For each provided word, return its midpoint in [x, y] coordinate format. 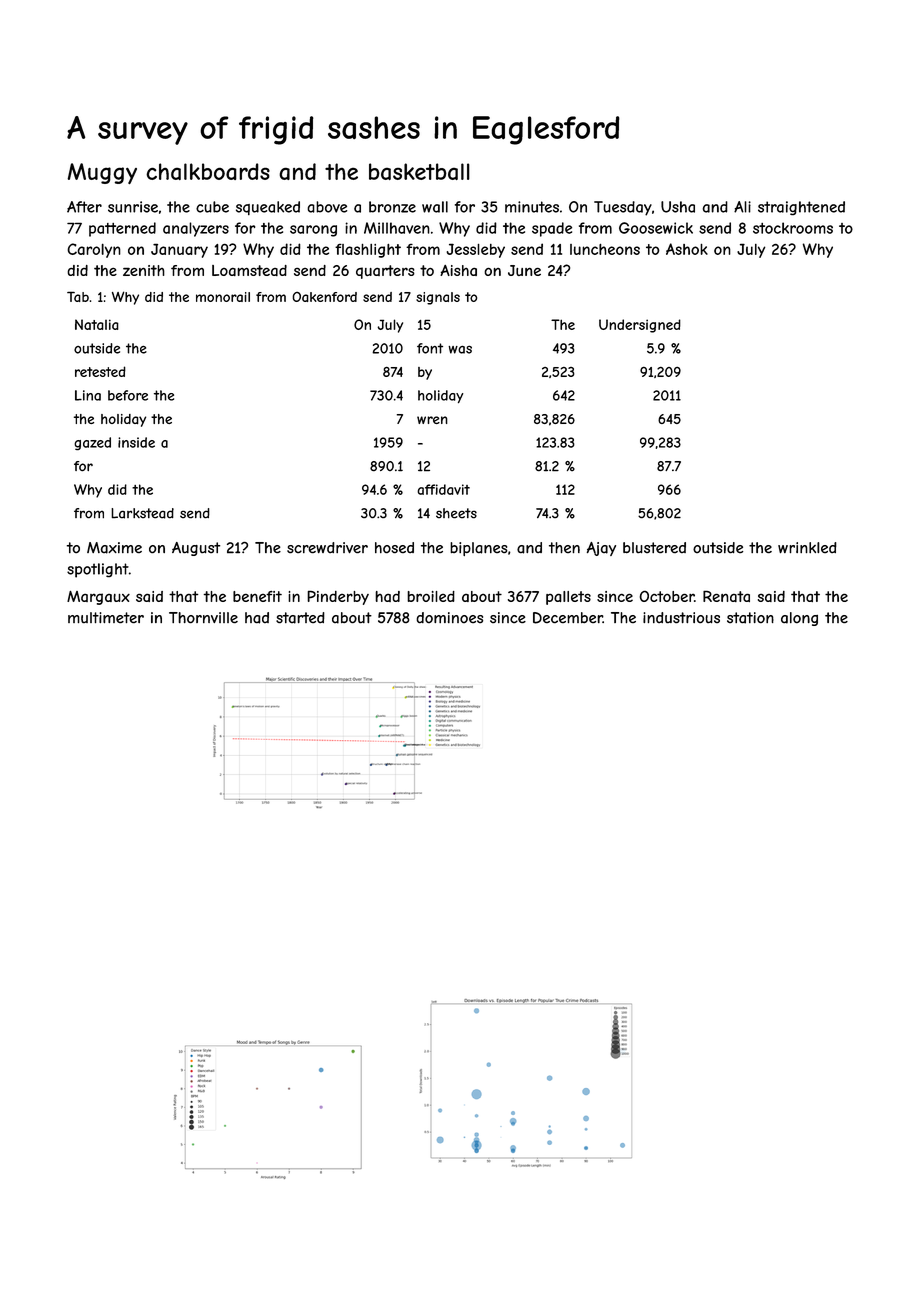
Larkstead [142, 513]
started [300, 618]
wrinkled [807, 547]
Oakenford [324, 297]
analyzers [196, 229]
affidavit [443, 489]
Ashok [687, 249]
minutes [532, 207]
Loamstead [249, 270]
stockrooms [793, 228]
